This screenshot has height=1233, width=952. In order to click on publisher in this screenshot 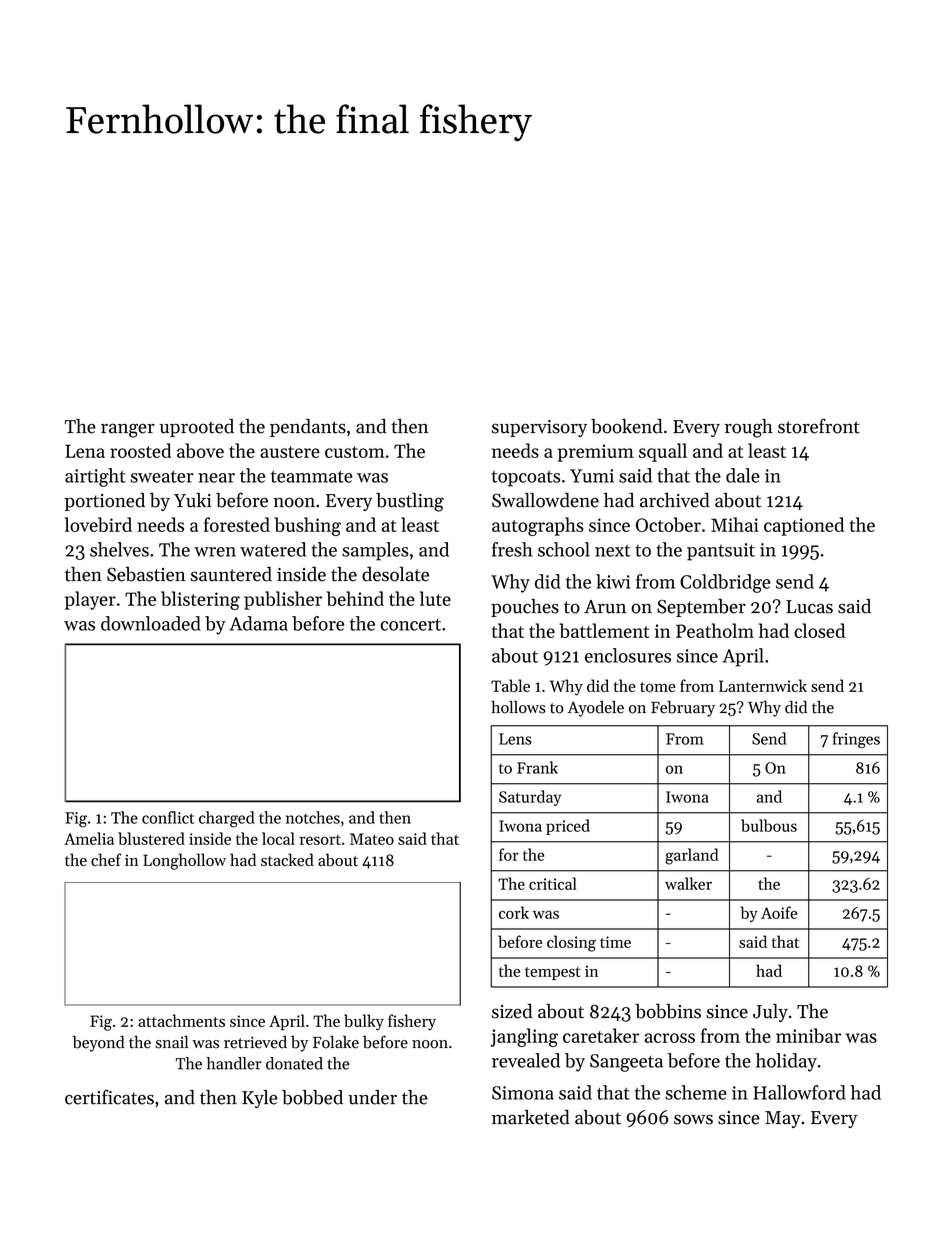, I will do `click(283, 600)`.
